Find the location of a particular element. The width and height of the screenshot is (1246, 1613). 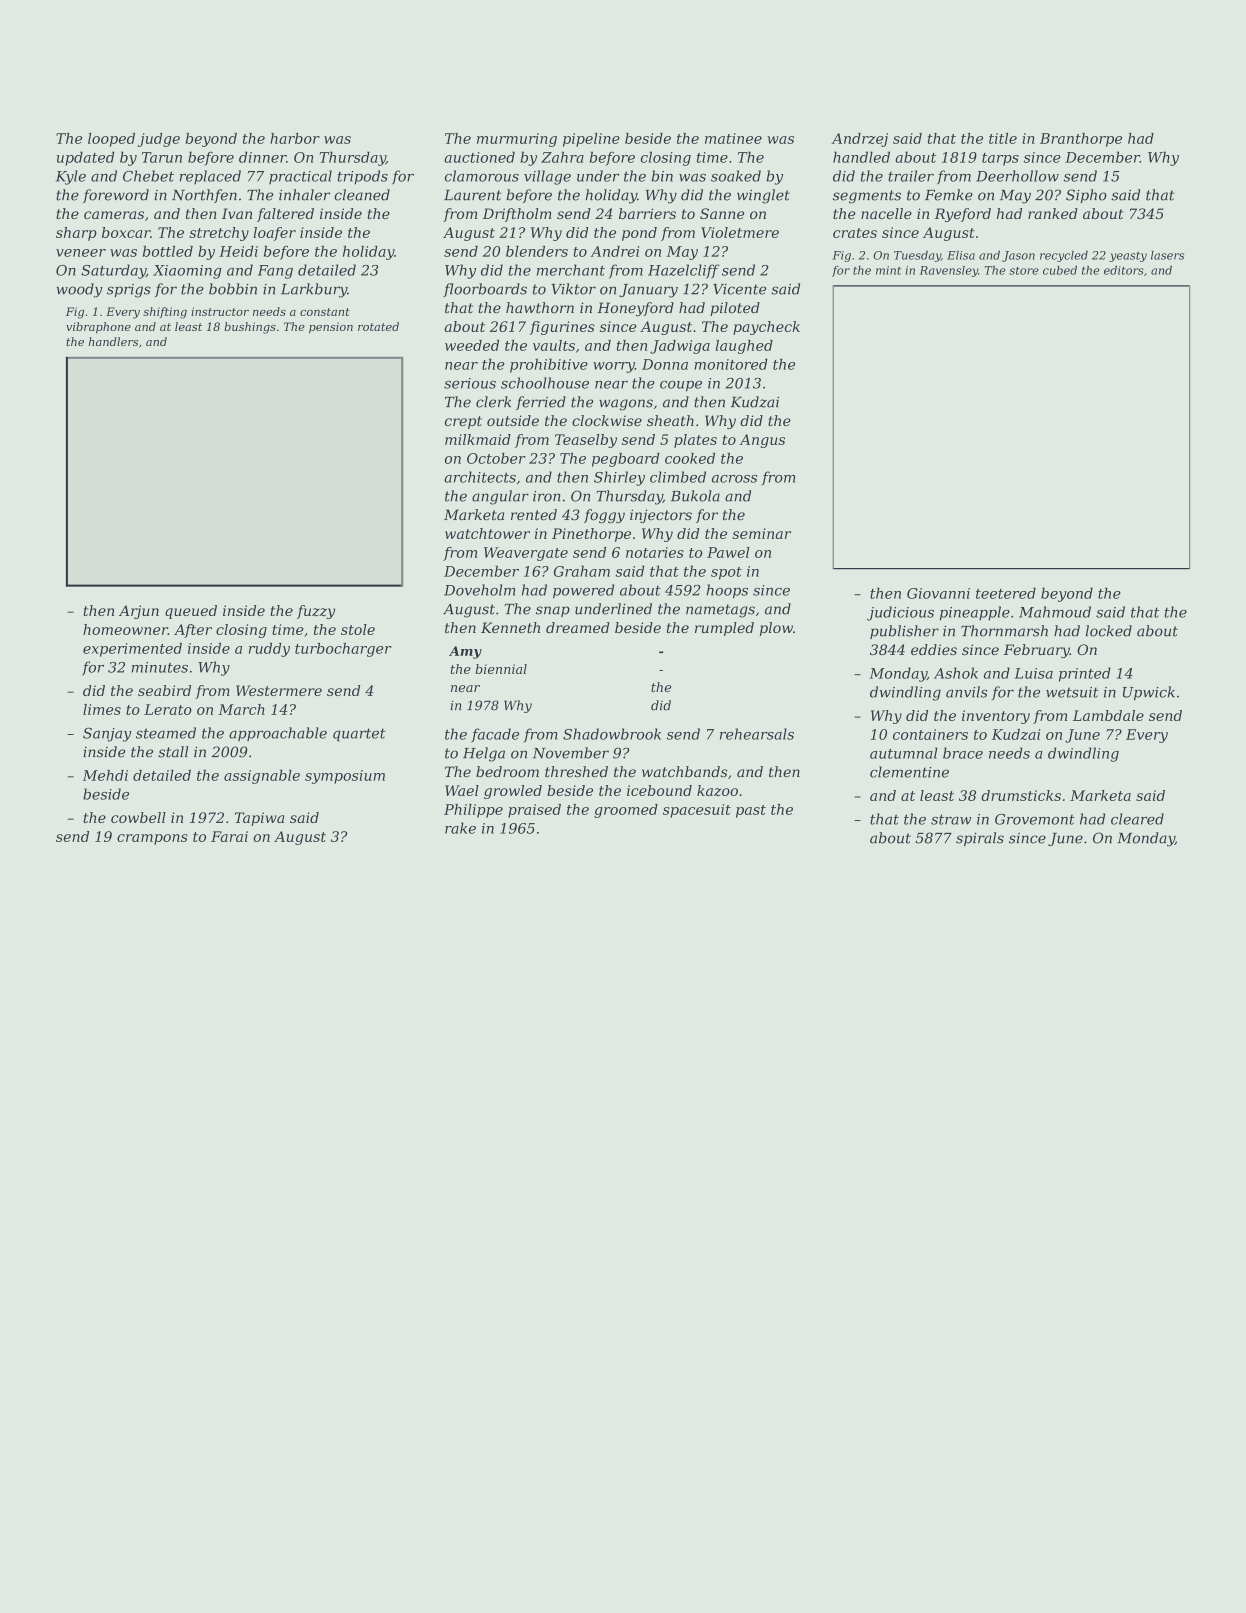

Angus is located at coordinates (762, 441).
